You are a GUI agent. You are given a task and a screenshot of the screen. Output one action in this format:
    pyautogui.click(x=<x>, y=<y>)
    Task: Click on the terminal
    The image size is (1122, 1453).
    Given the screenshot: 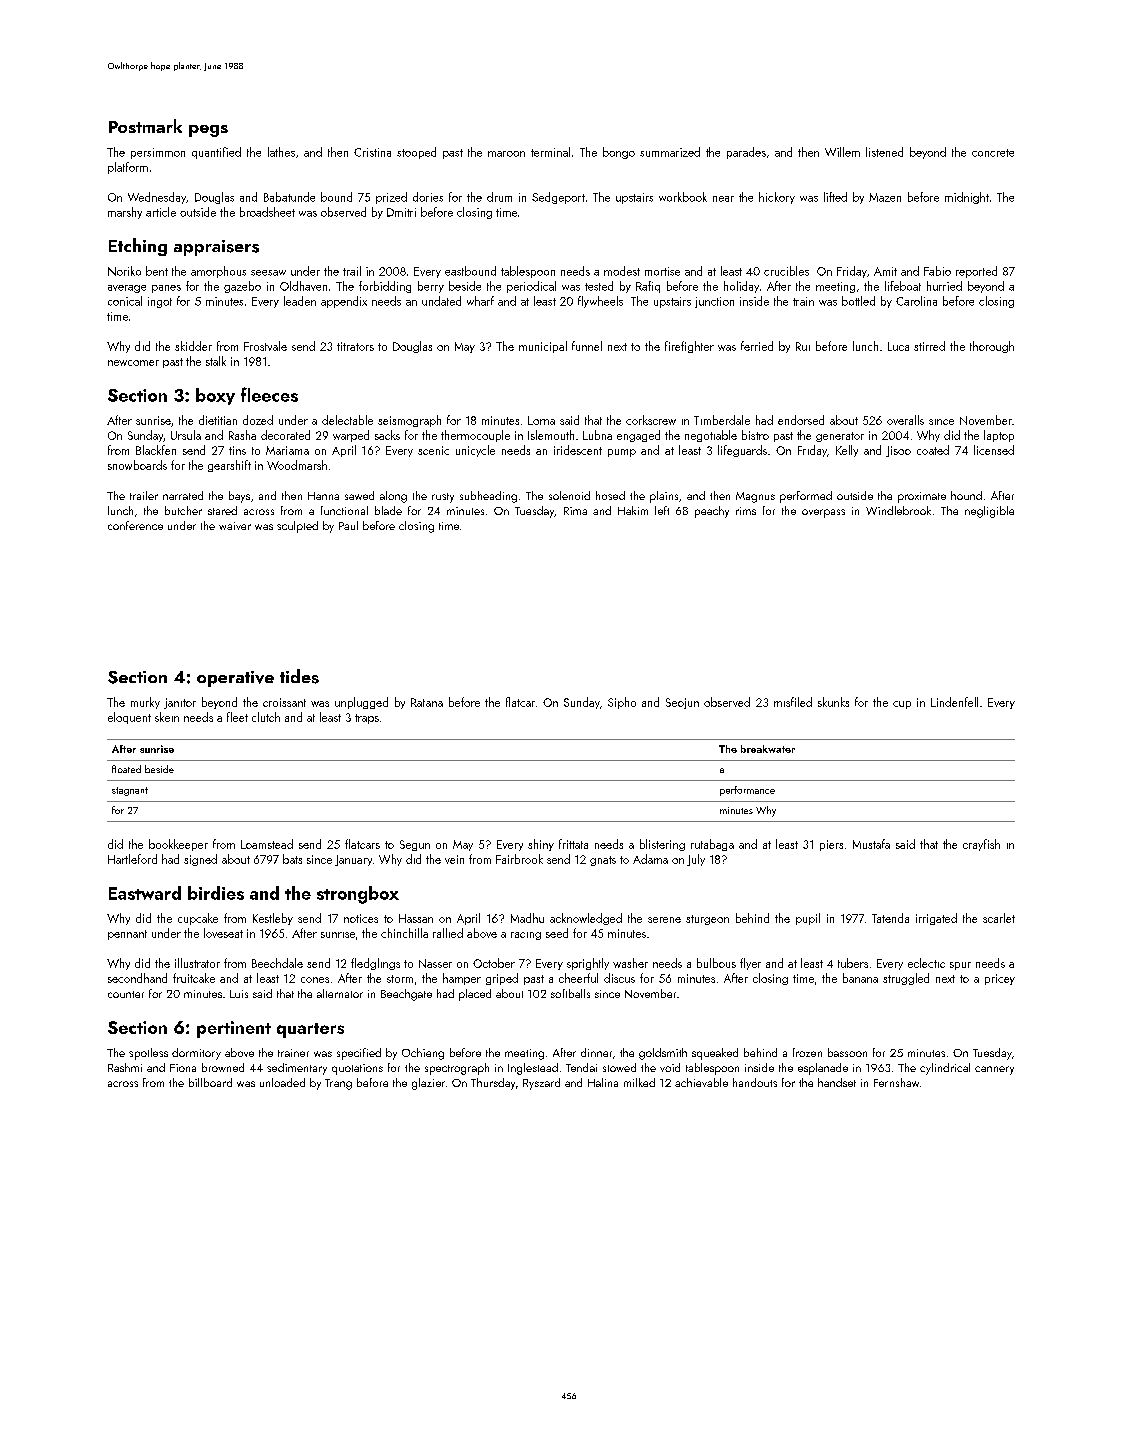 What is the action you would take?
    pyautogui.click(x=550, y=152)
